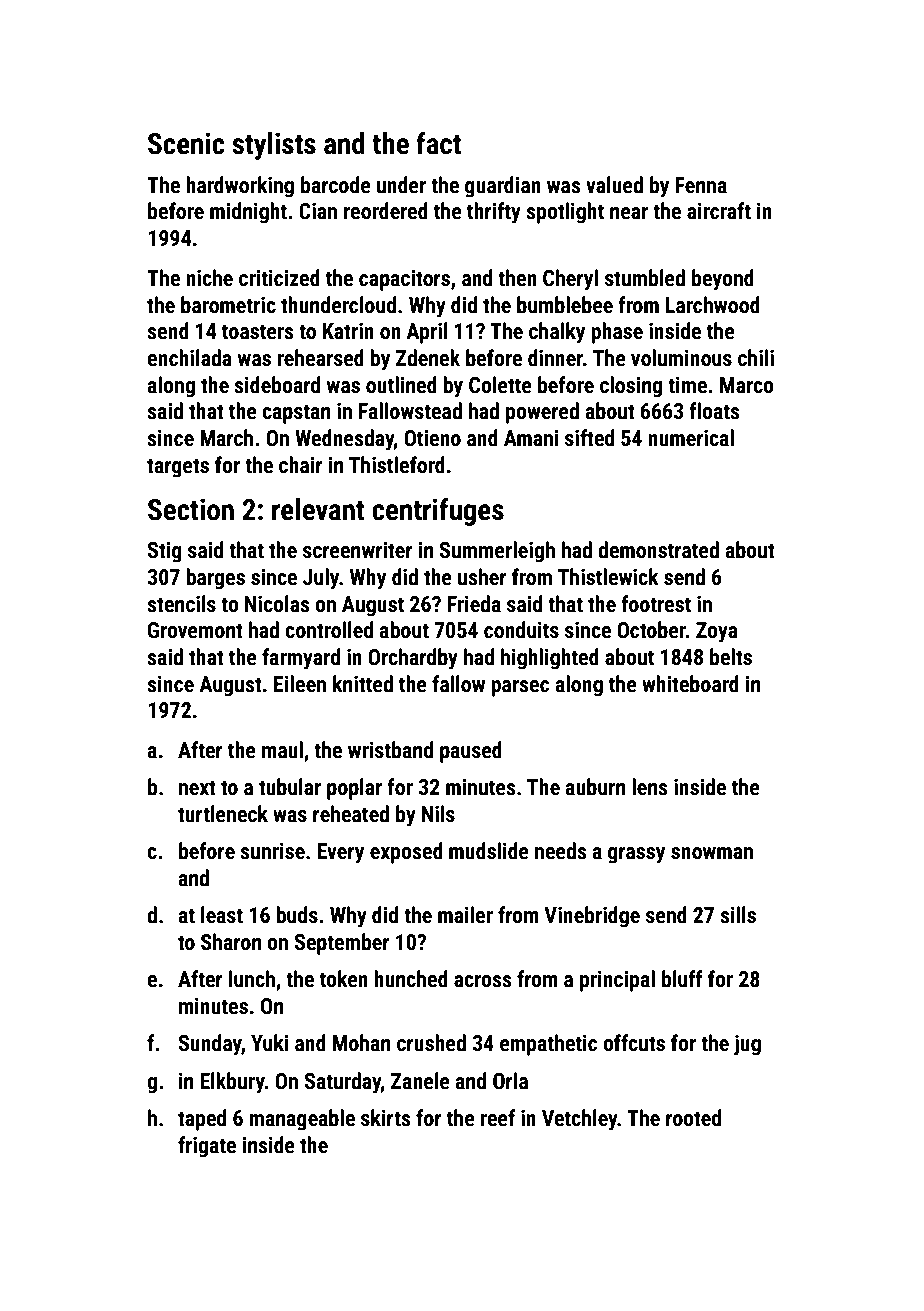 The height and width of the screenshot is (1311, 924). Describe the element at coordinates (701, 185) in the screenshot. I see `Fenna` at that location.
